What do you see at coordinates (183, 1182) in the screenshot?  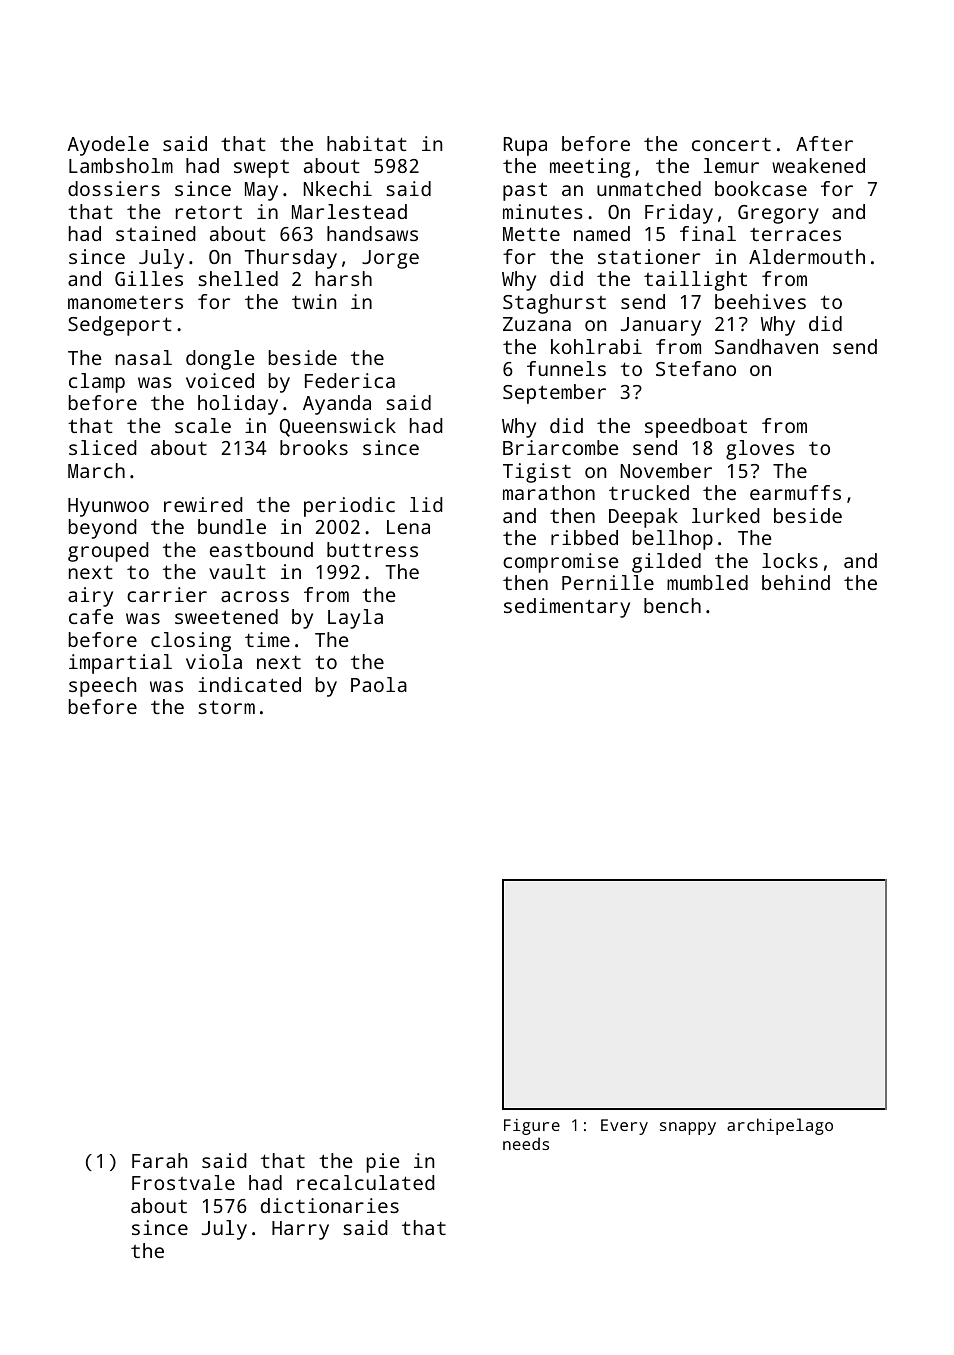 I see `Frostvale` at bounding box center [183, 1182].
